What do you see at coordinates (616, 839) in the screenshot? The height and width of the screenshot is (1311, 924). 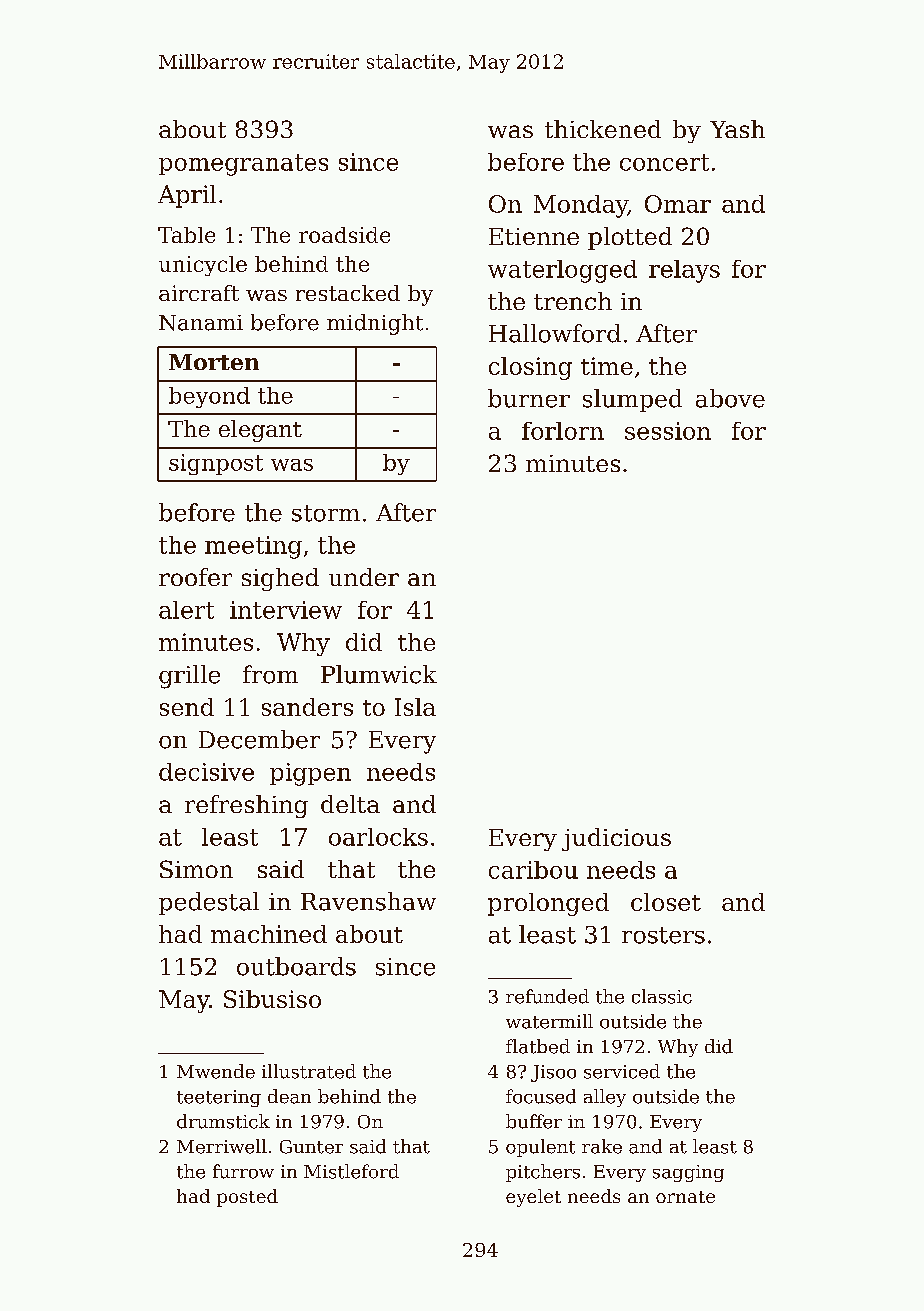 I see `judicious` at bounding box center [616, 839].
